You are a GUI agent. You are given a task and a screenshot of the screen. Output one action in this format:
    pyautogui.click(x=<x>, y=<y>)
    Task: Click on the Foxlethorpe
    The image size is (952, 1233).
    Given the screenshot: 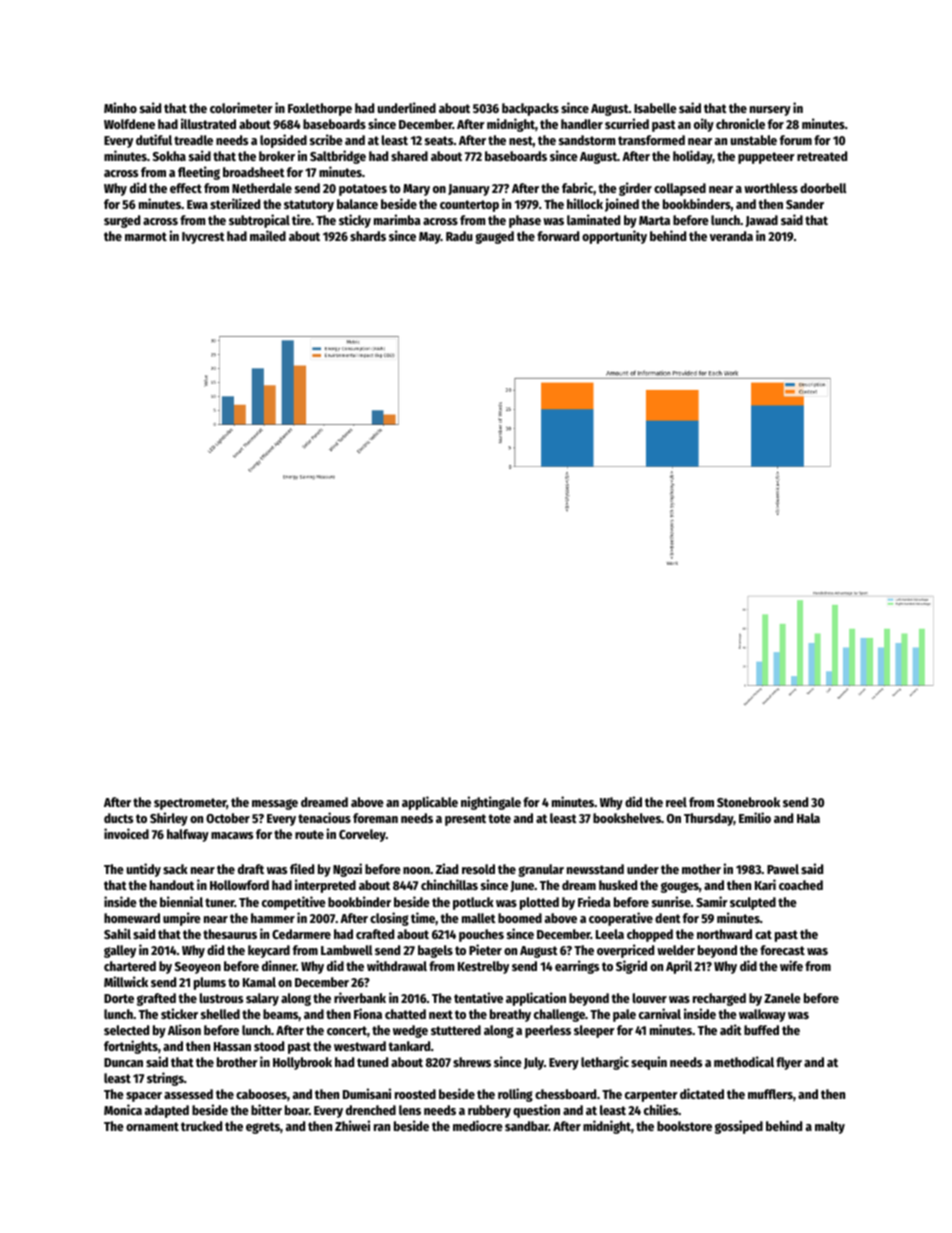 What is the action you would take?
    pyautogui.click(x=320, y=109)
